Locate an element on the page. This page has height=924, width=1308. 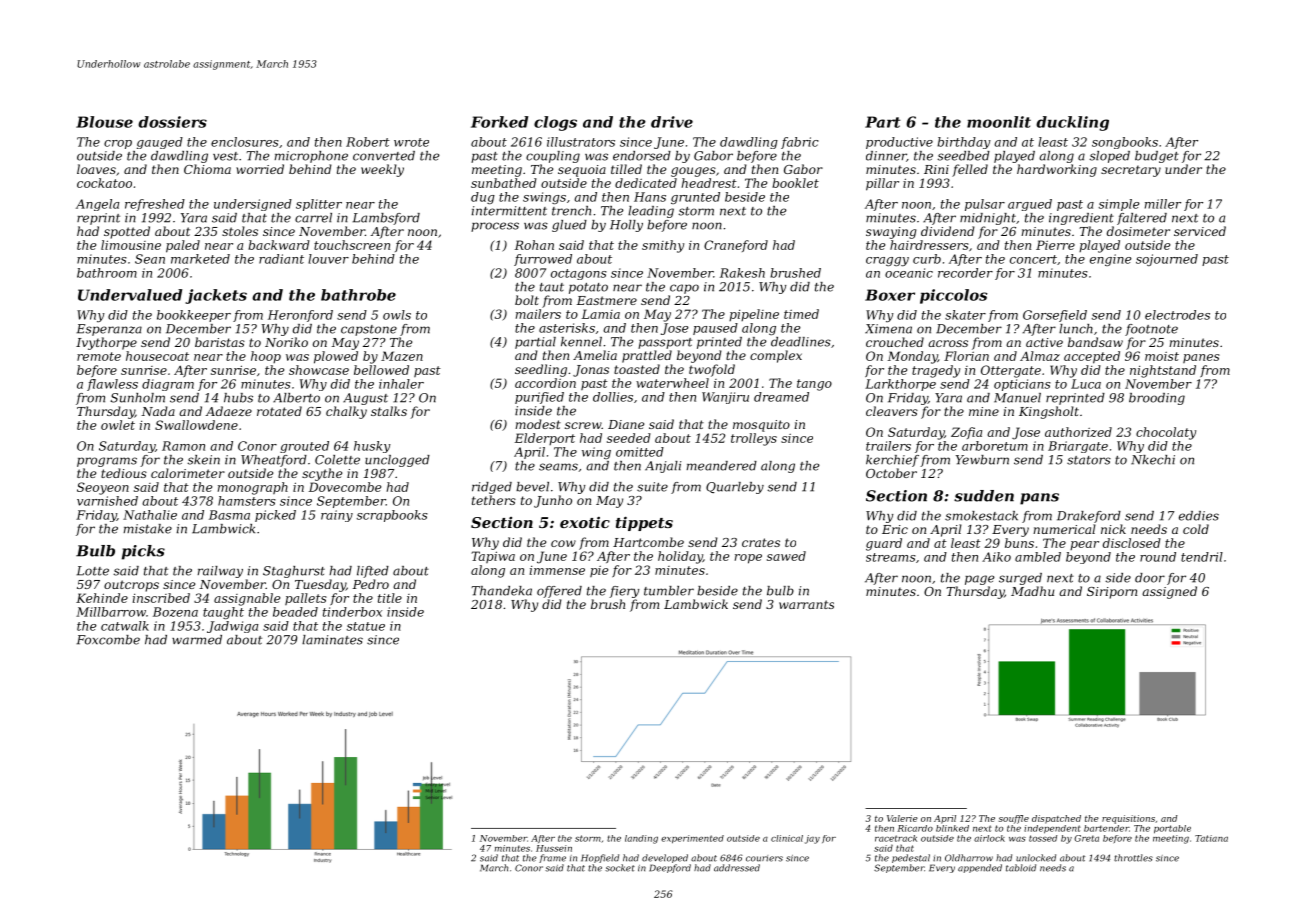
refreshed is located at coordinates (155, 205).
